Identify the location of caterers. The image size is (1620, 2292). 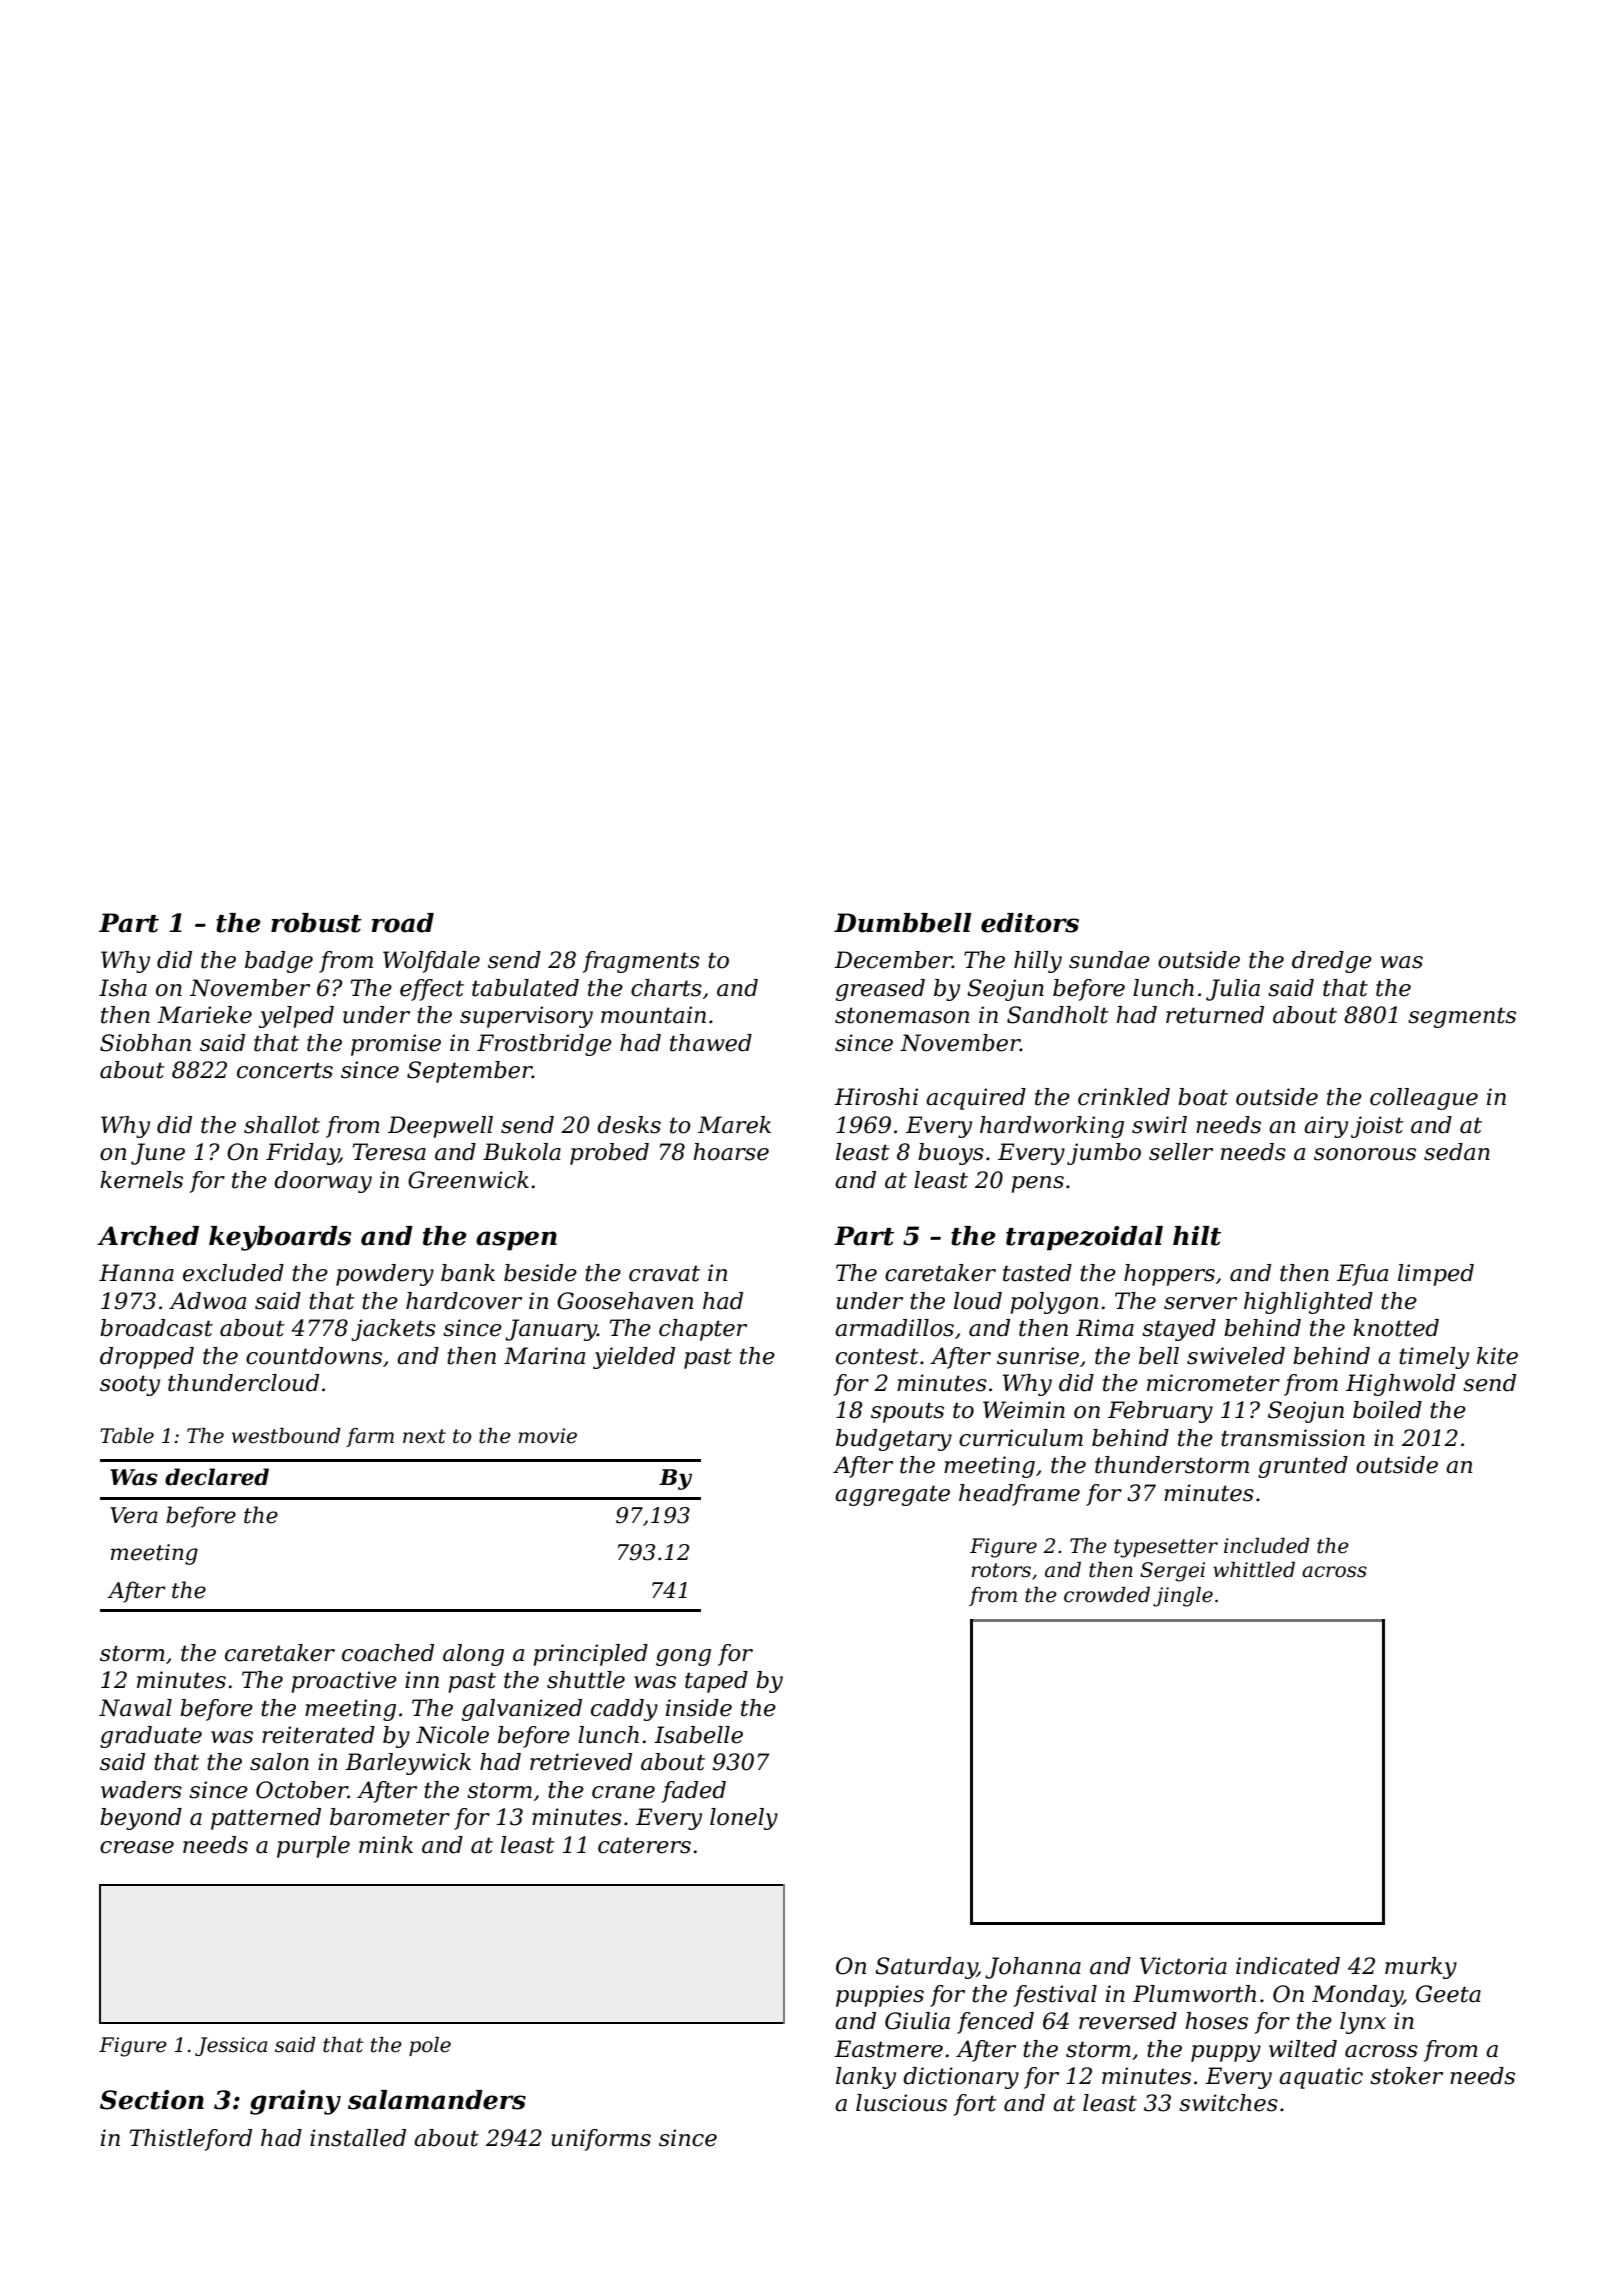
(644, 1845).
